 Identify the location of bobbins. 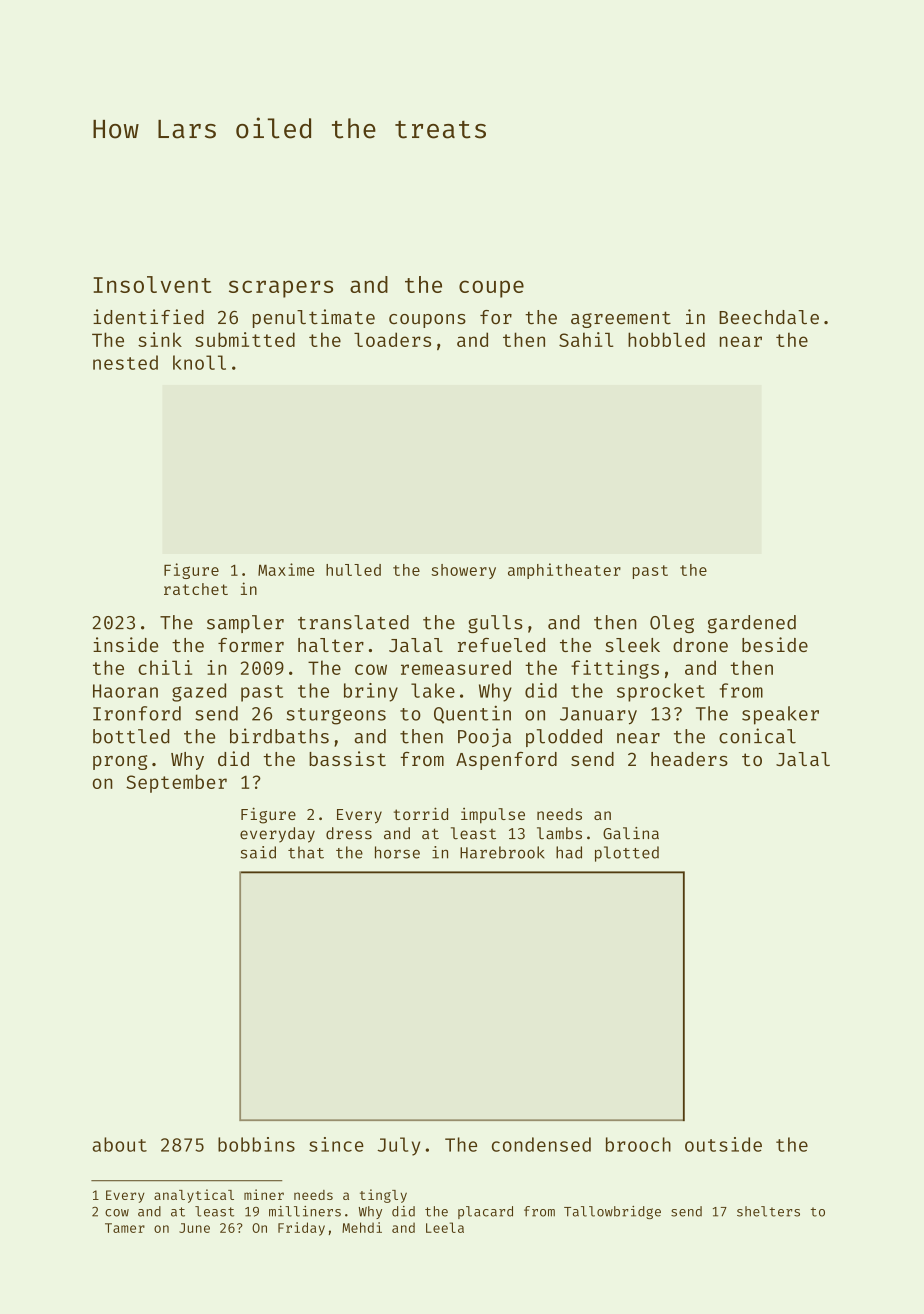
(256, 1144).
